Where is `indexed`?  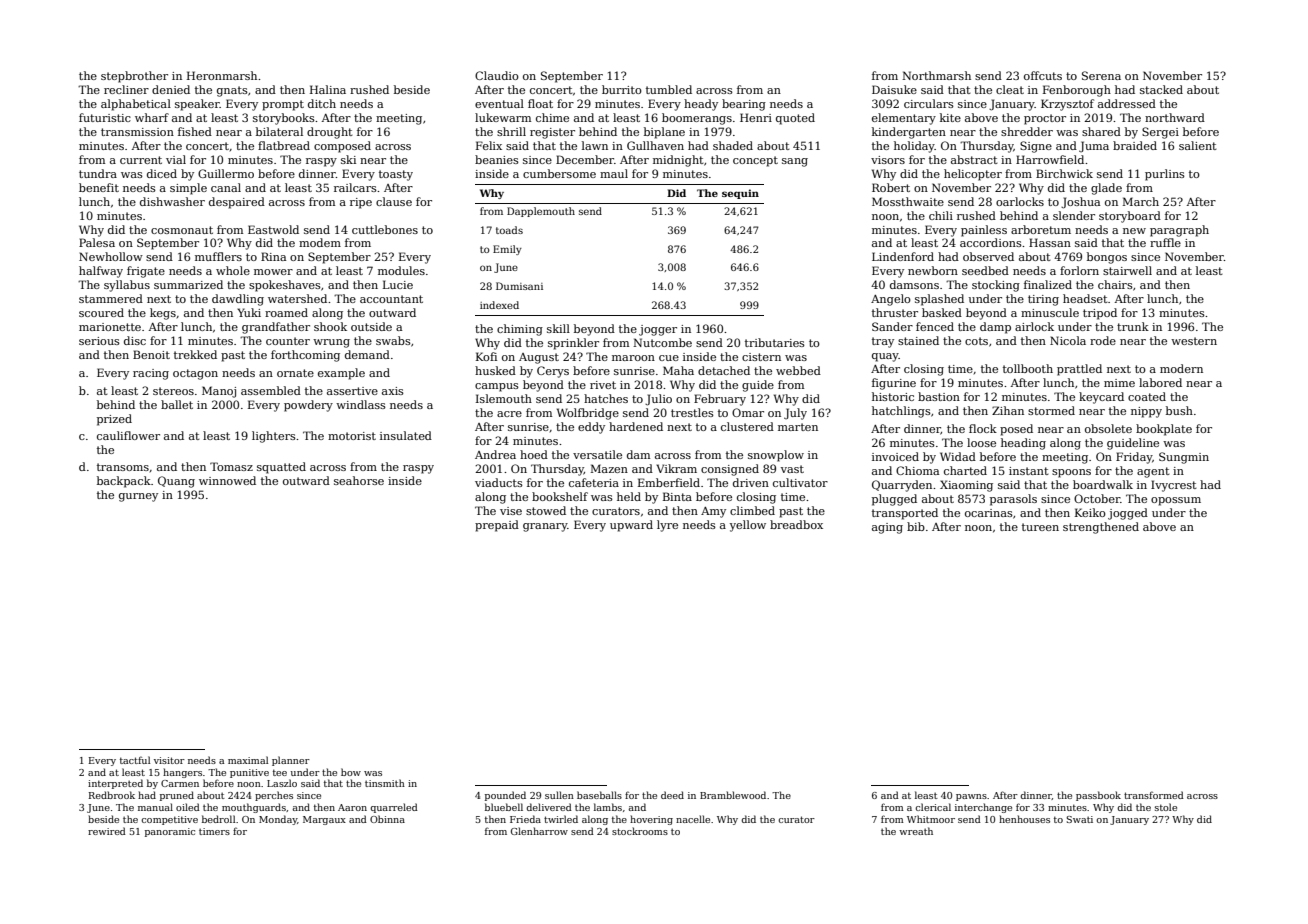 indexed is located at coordinates (499, 305).
